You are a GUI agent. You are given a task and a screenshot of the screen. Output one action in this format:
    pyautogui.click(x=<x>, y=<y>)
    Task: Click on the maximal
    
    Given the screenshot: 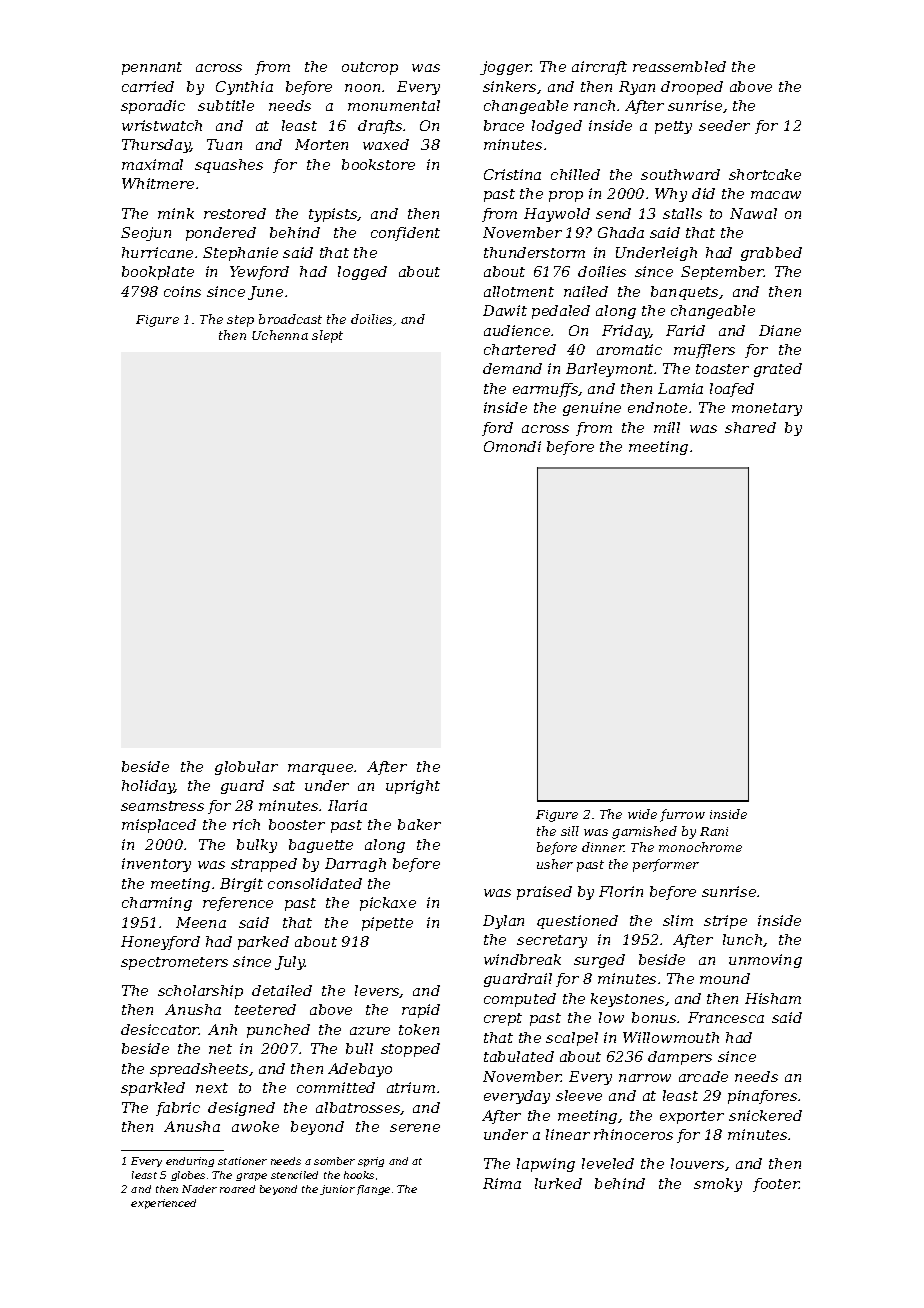 What is the action you would take?
    pyautogui.click(x=152, y=164)
